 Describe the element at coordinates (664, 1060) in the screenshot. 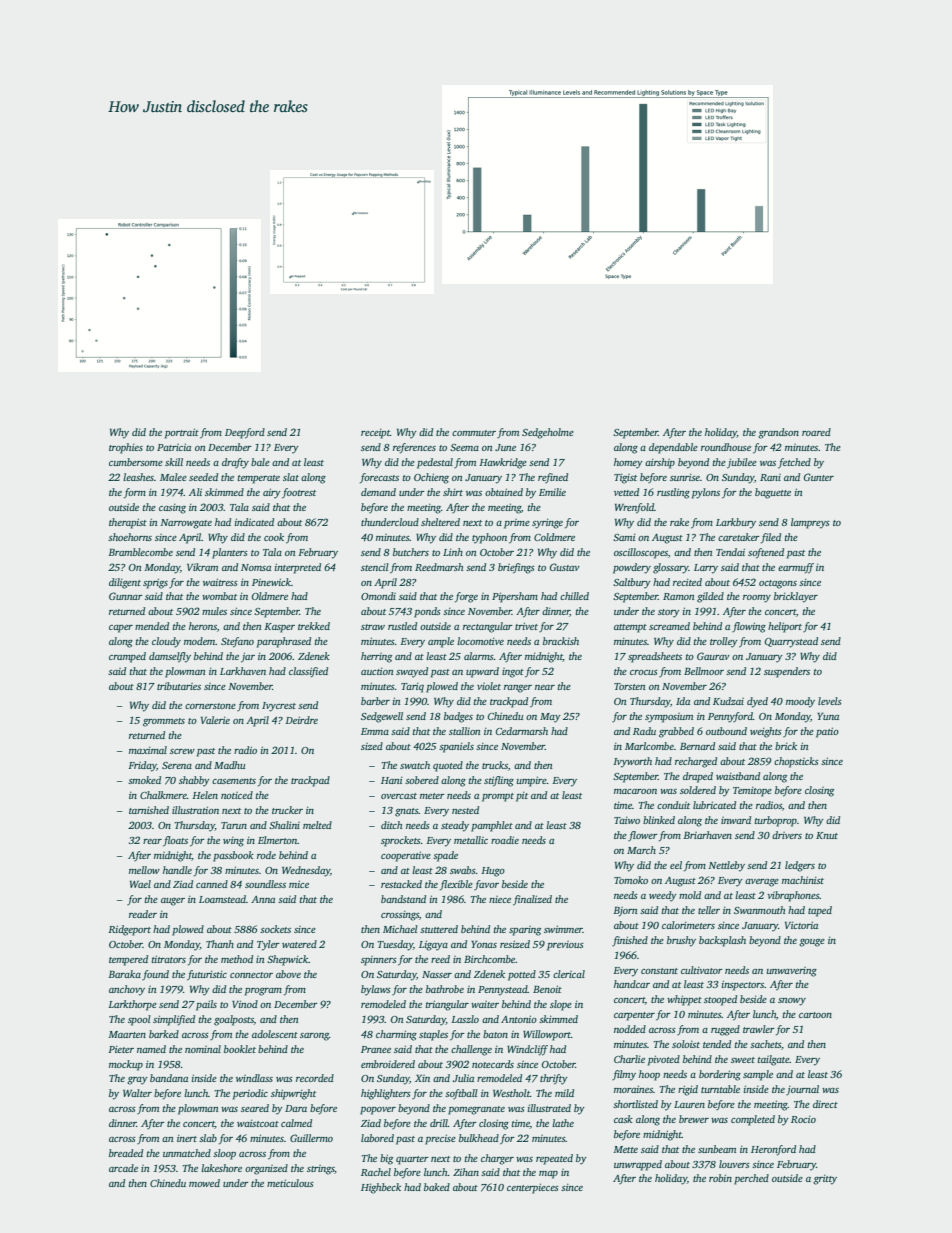

I see `pivoted` at that location.
